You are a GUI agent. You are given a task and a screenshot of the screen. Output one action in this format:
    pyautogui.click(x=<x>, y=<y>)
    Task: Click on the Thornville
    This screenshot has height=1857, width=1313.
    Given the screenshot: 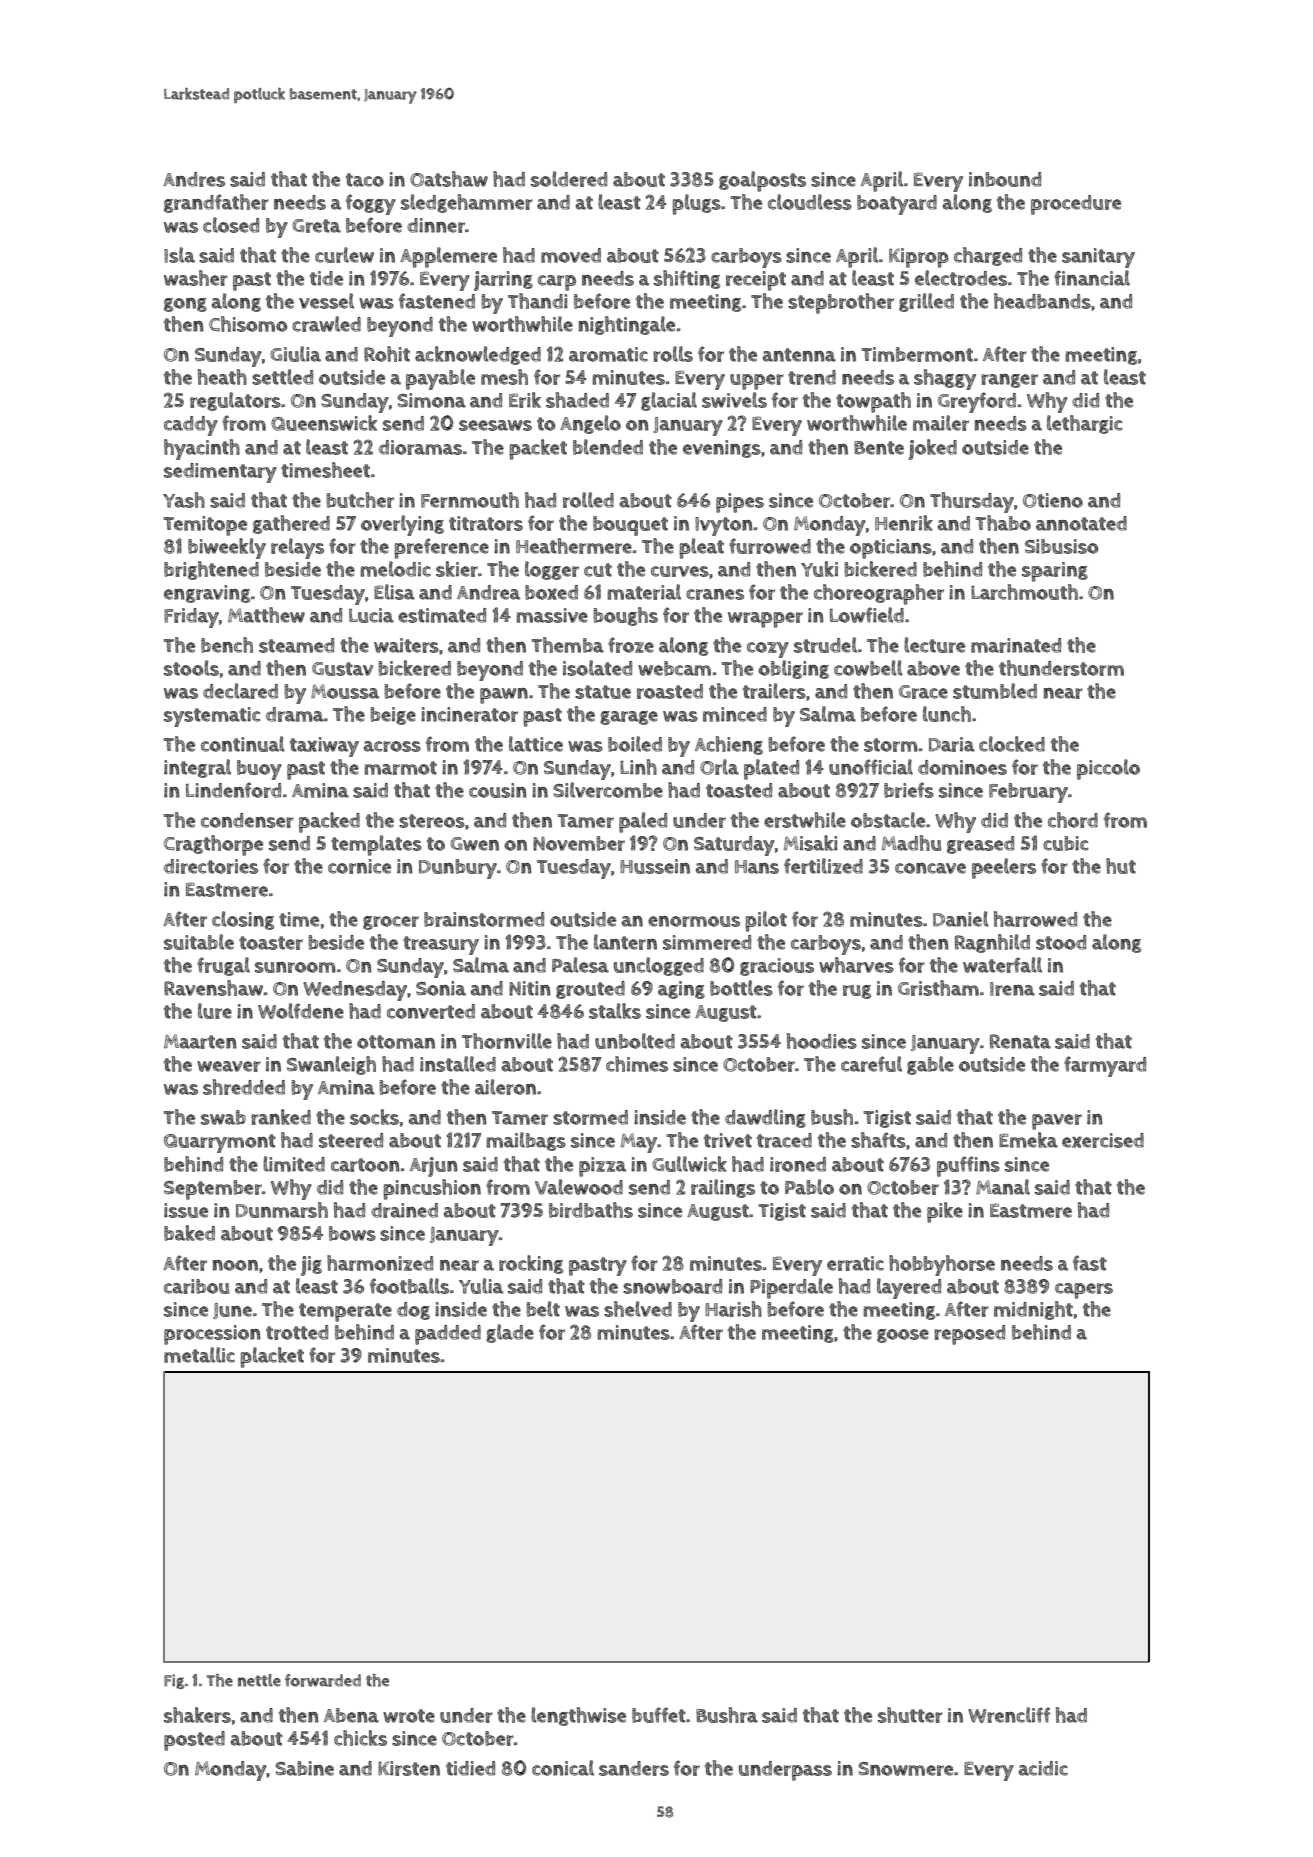 What is the action you would take?
    pyautogui.click(x=507, y=1041)
